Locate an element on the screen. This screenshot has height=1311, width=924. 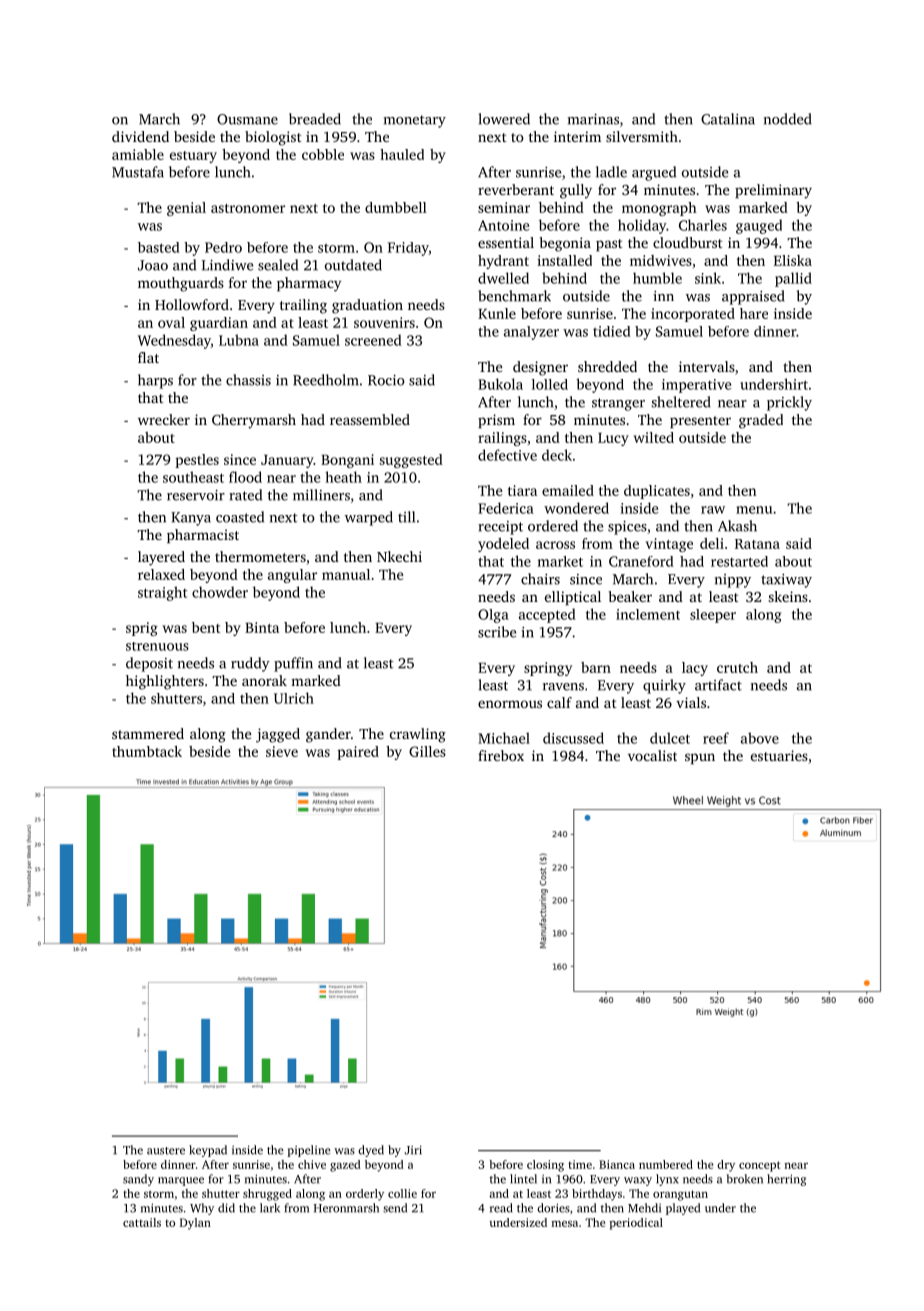
collie is located at coordinates (402, 1193).
